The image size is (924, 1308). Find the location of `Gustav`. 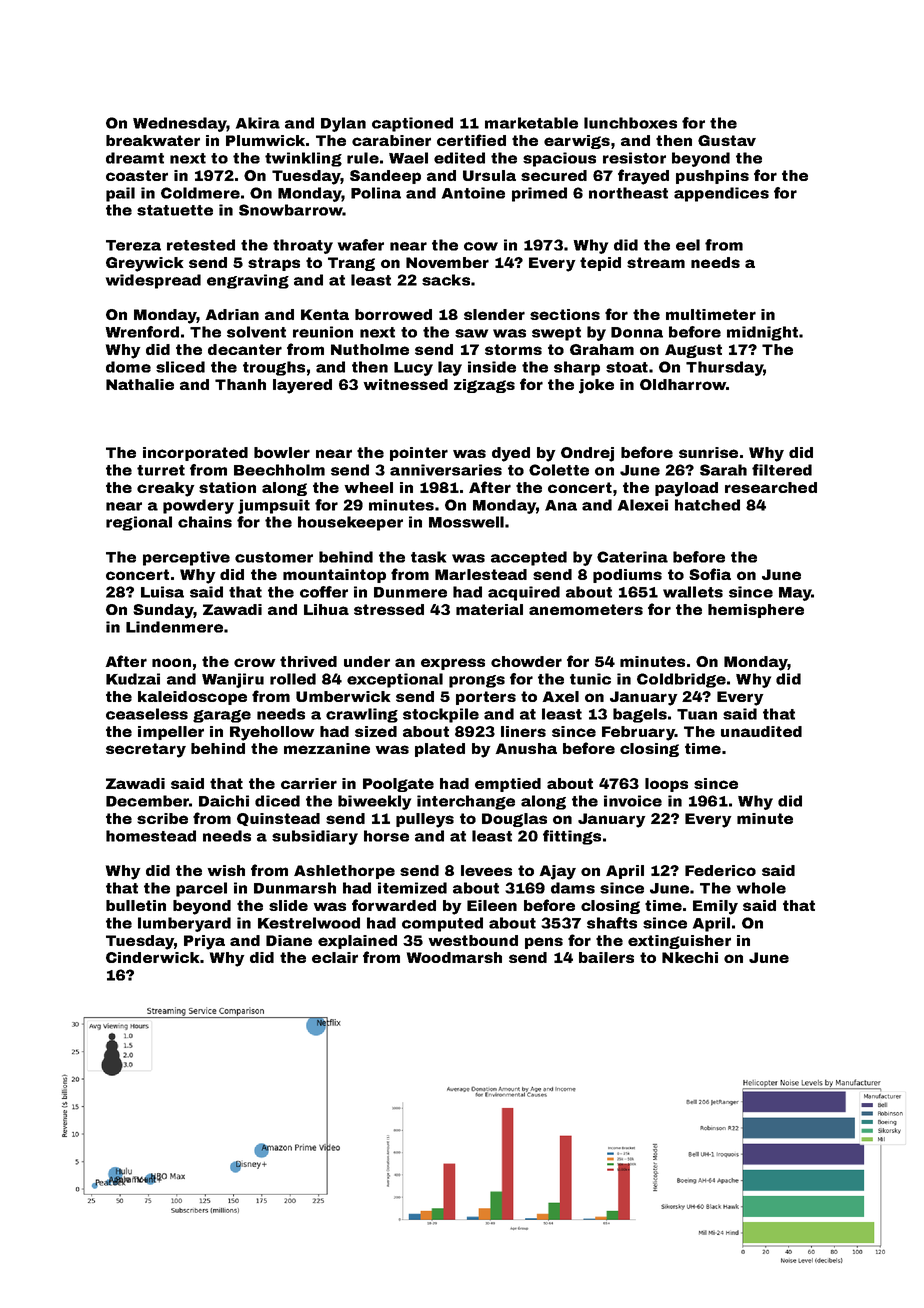

Gustav is located at coordinates (727, 140).
